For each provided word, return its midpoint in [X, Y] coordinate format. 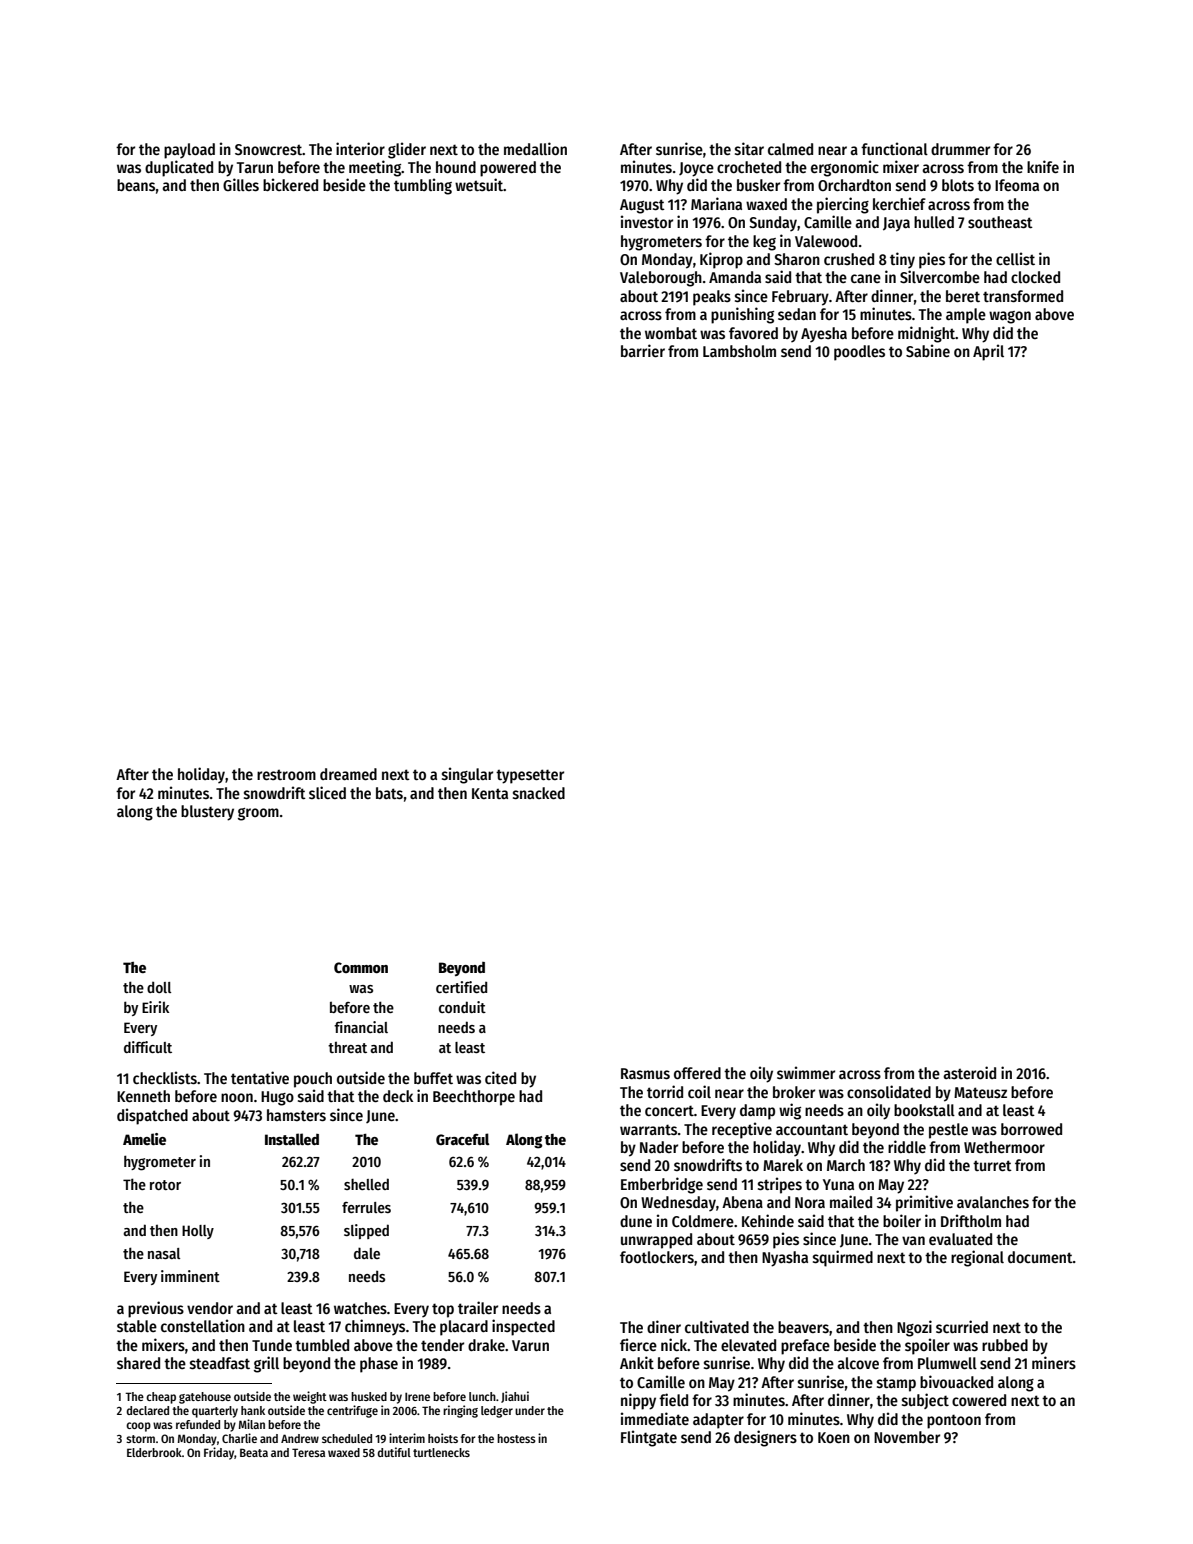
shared [138, 1363]
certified [461, 987]
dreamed [348, 774]
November [907, 1437]
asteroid [969, 1072]
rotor [165, 1185]
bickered [290, 184]
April [988, 352]
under [530, 1410]
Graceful [462, 1139]
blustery [207, 813]
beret [963, 296]
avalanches [993, 1202]
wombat [671, 333]
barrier [643, 350]
